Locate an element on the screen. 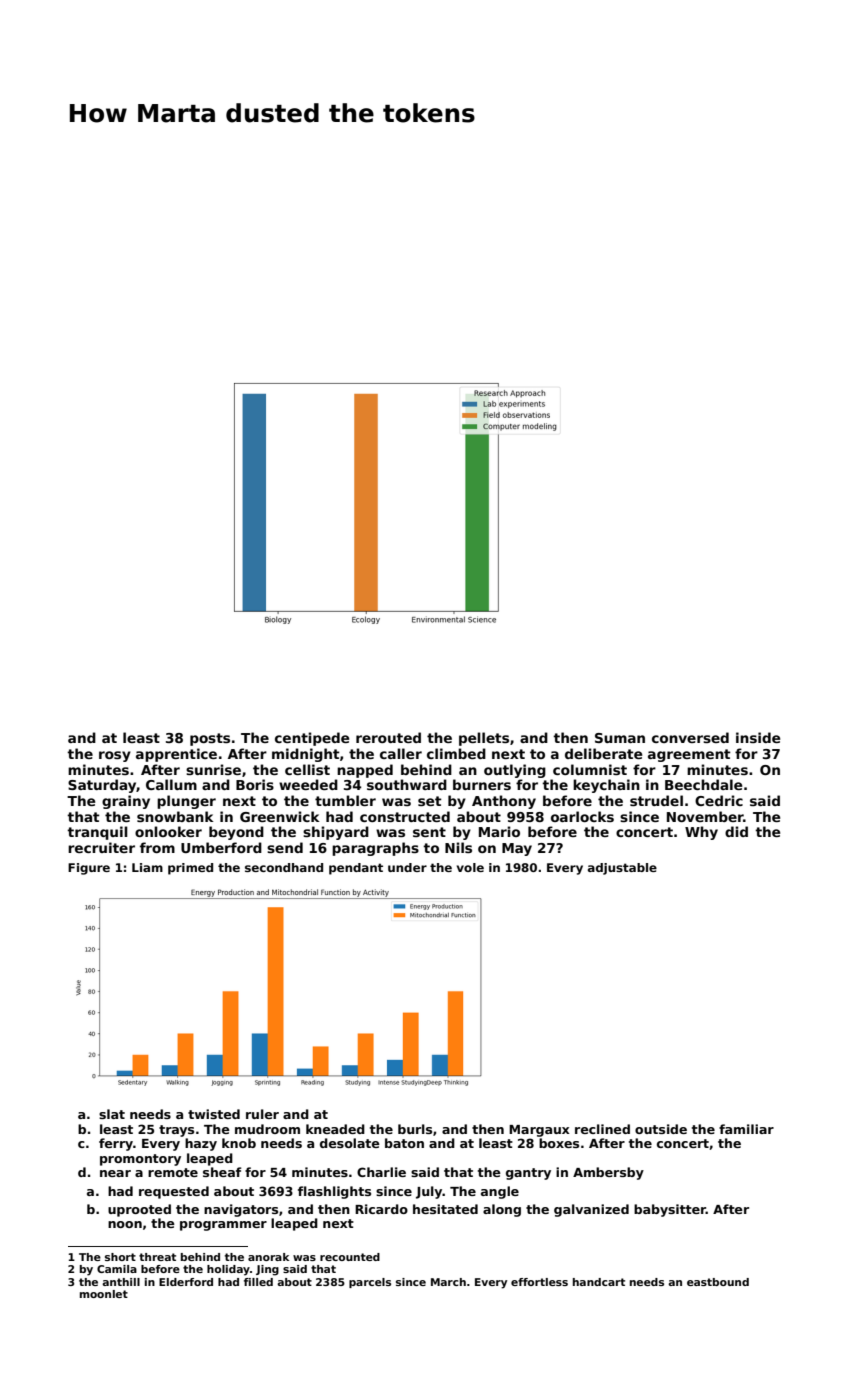  twisted is located at coordinates (214, 1114).
